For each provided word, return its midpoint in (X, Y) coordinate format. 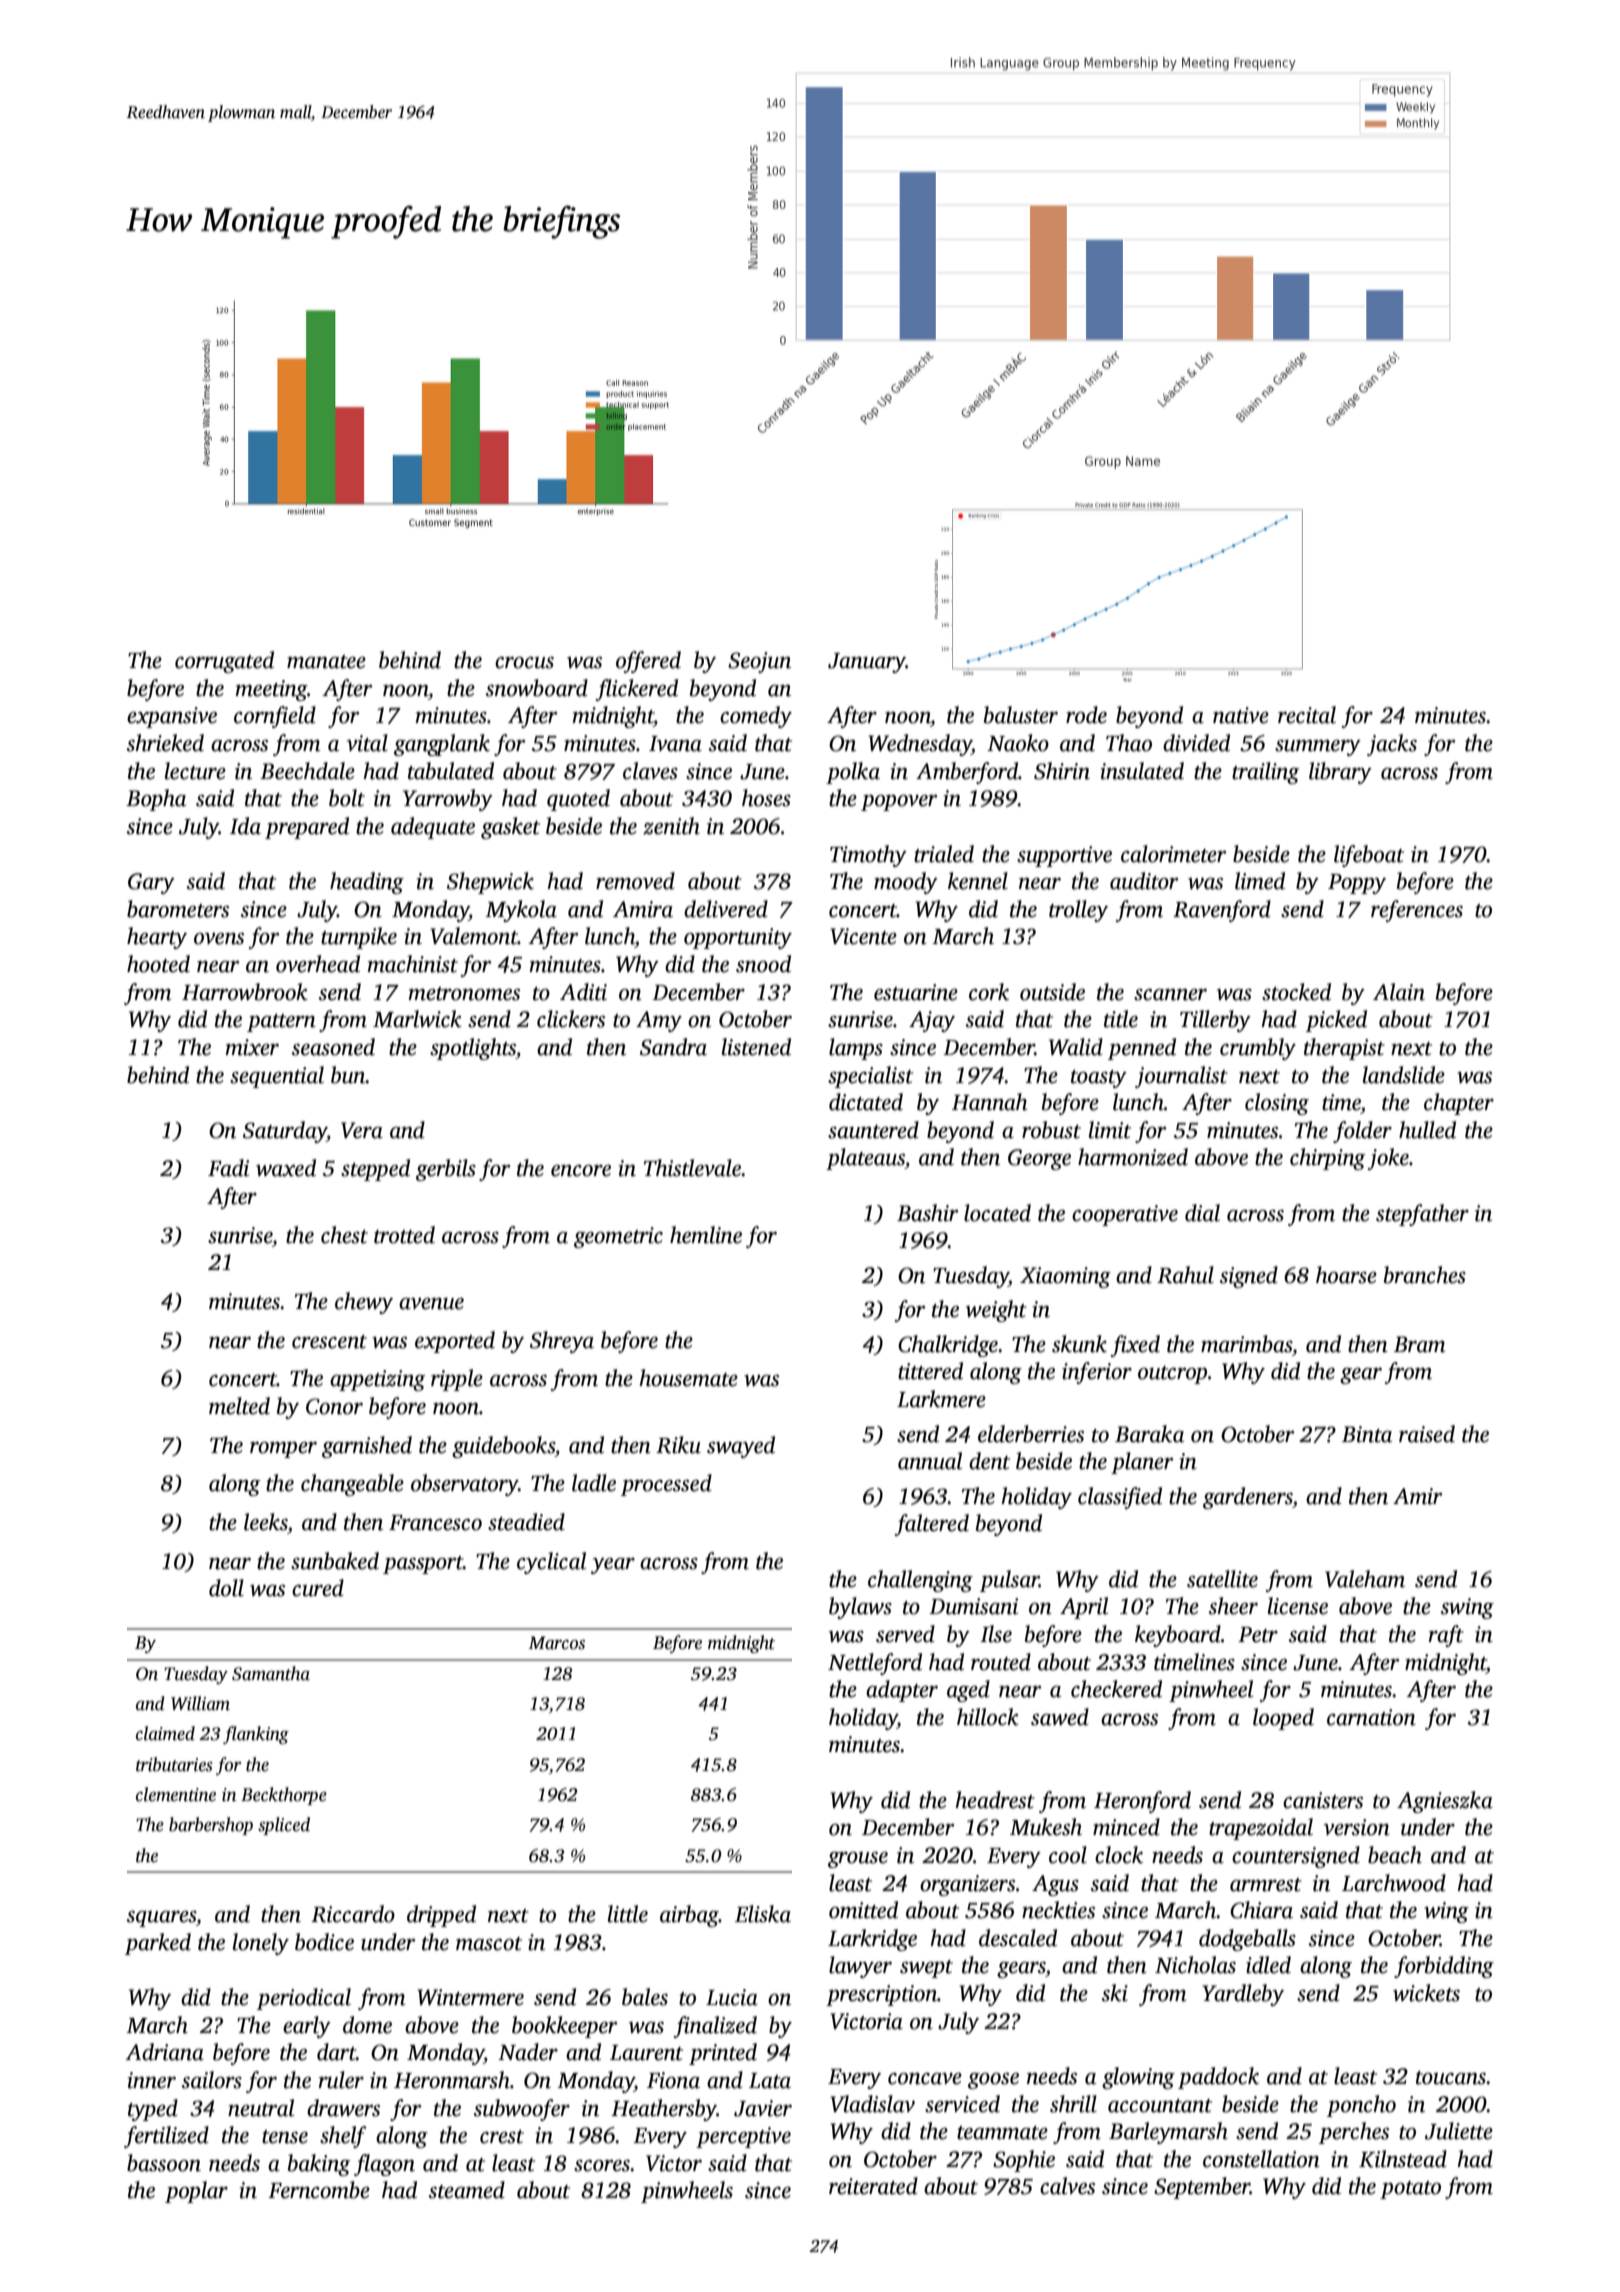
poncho (1361, 2106)
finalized (715, 2027)
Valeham (1365, 1579)
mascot (489, 1944)
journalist (1181, 1077)
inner (151, 2080)
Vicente (863, 936)
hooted (158, 964)
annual (930, 1461)
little (628, 1914)
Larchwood (1394, 1883)
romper (283, 1450)
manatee (326, 662)
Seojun (759, 662)
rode (1086, 715)
